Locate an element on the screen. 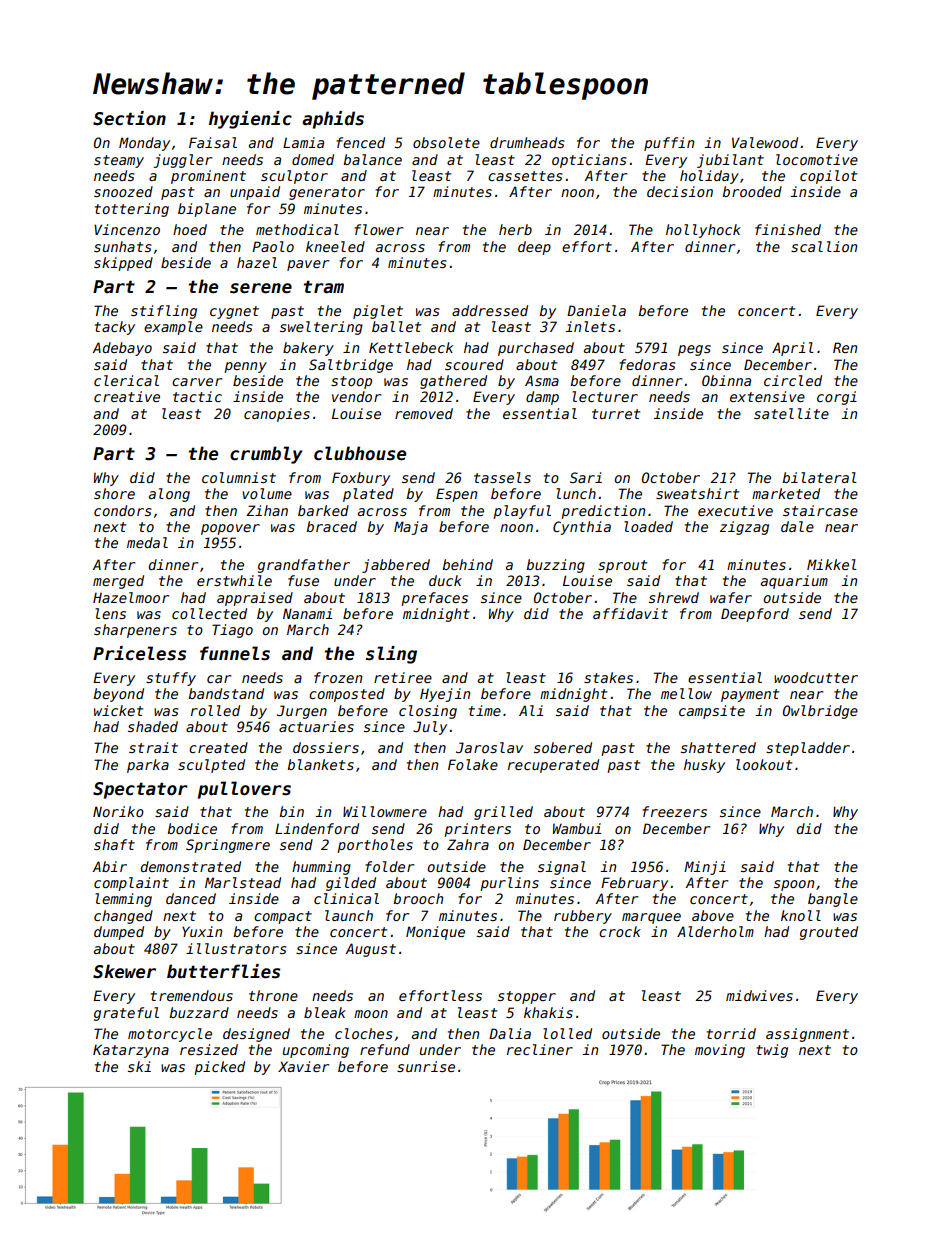  drumheads is located at coordinates (527, 142).
